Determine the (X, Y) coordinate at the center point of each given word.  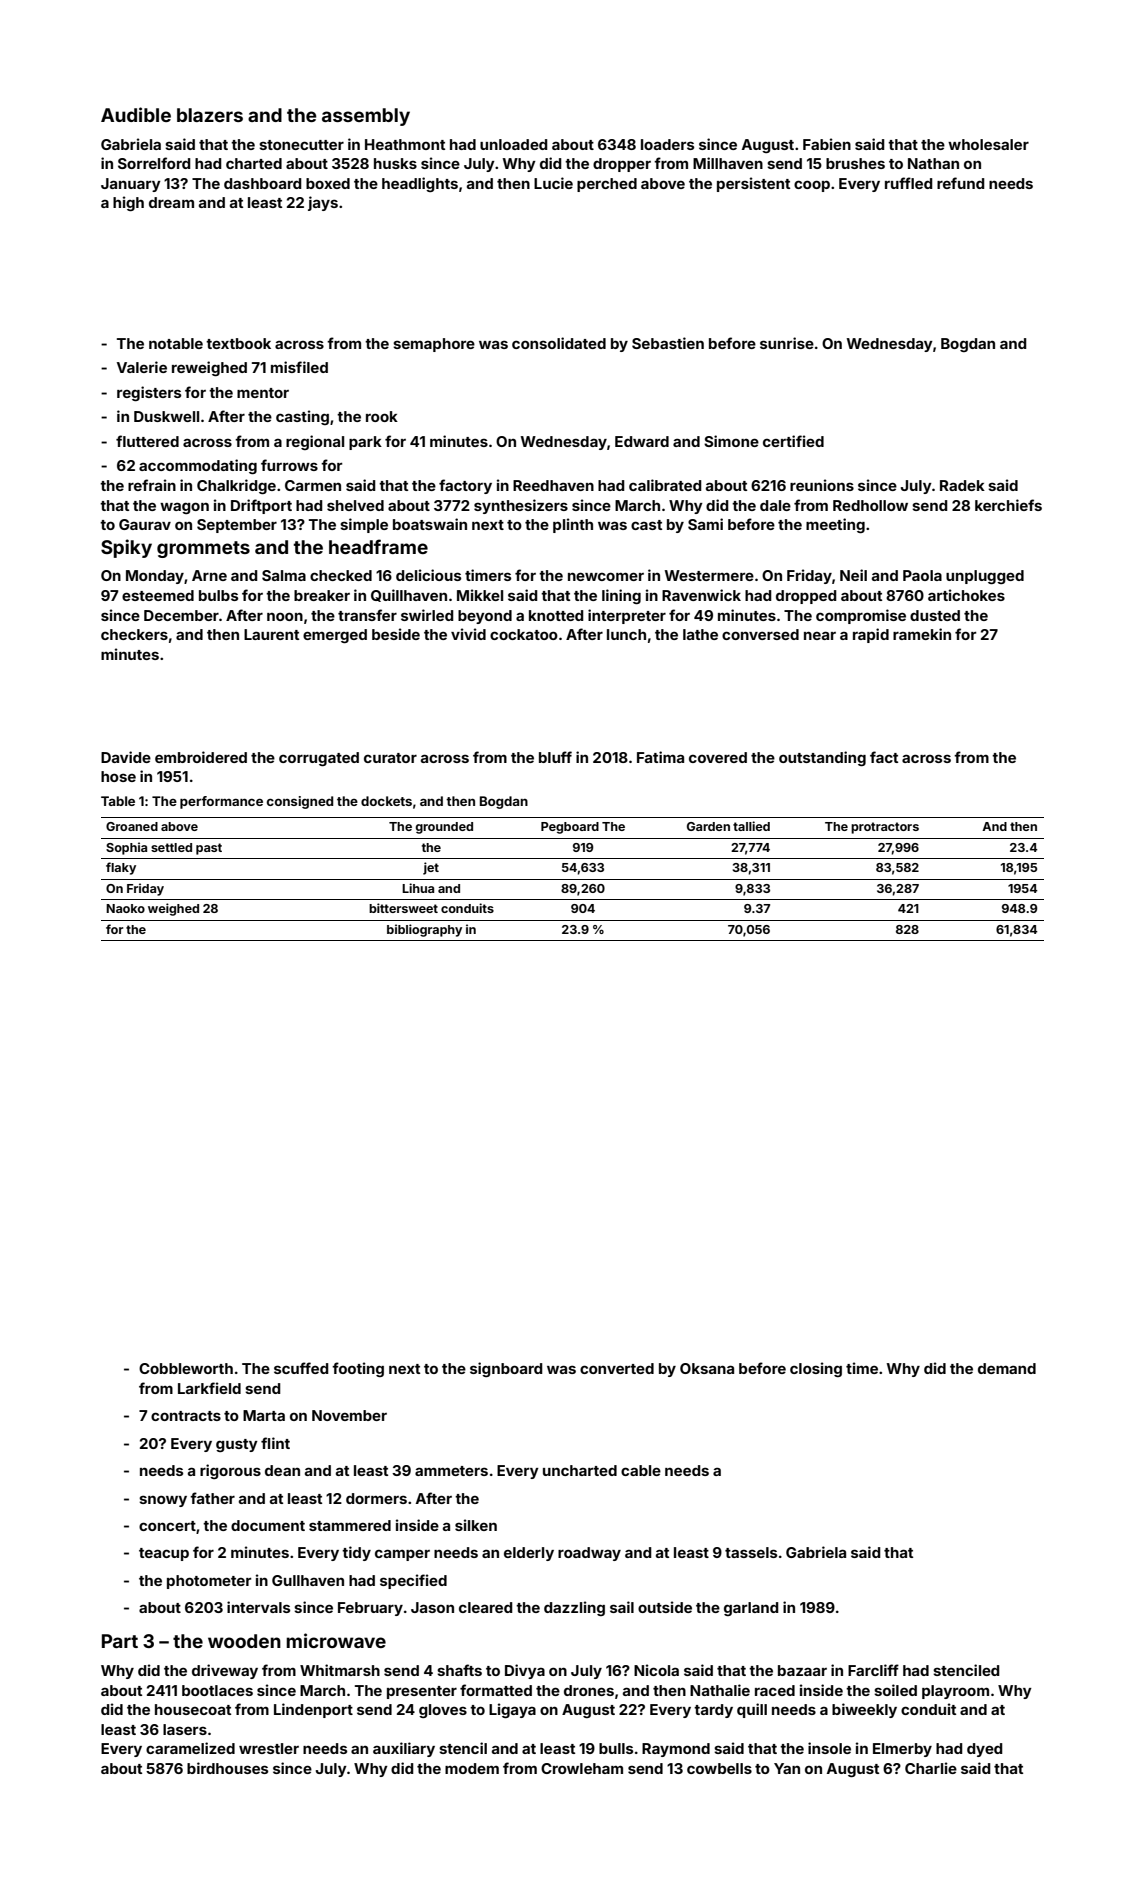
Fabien (827, 144)
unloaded (514, 144)
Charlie (931, 1768)
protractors (885, 828)
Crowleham (582, 1768)
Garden (708, 826)
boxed (328, 183)
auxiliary (404, 1749)
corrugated (319, 759)
